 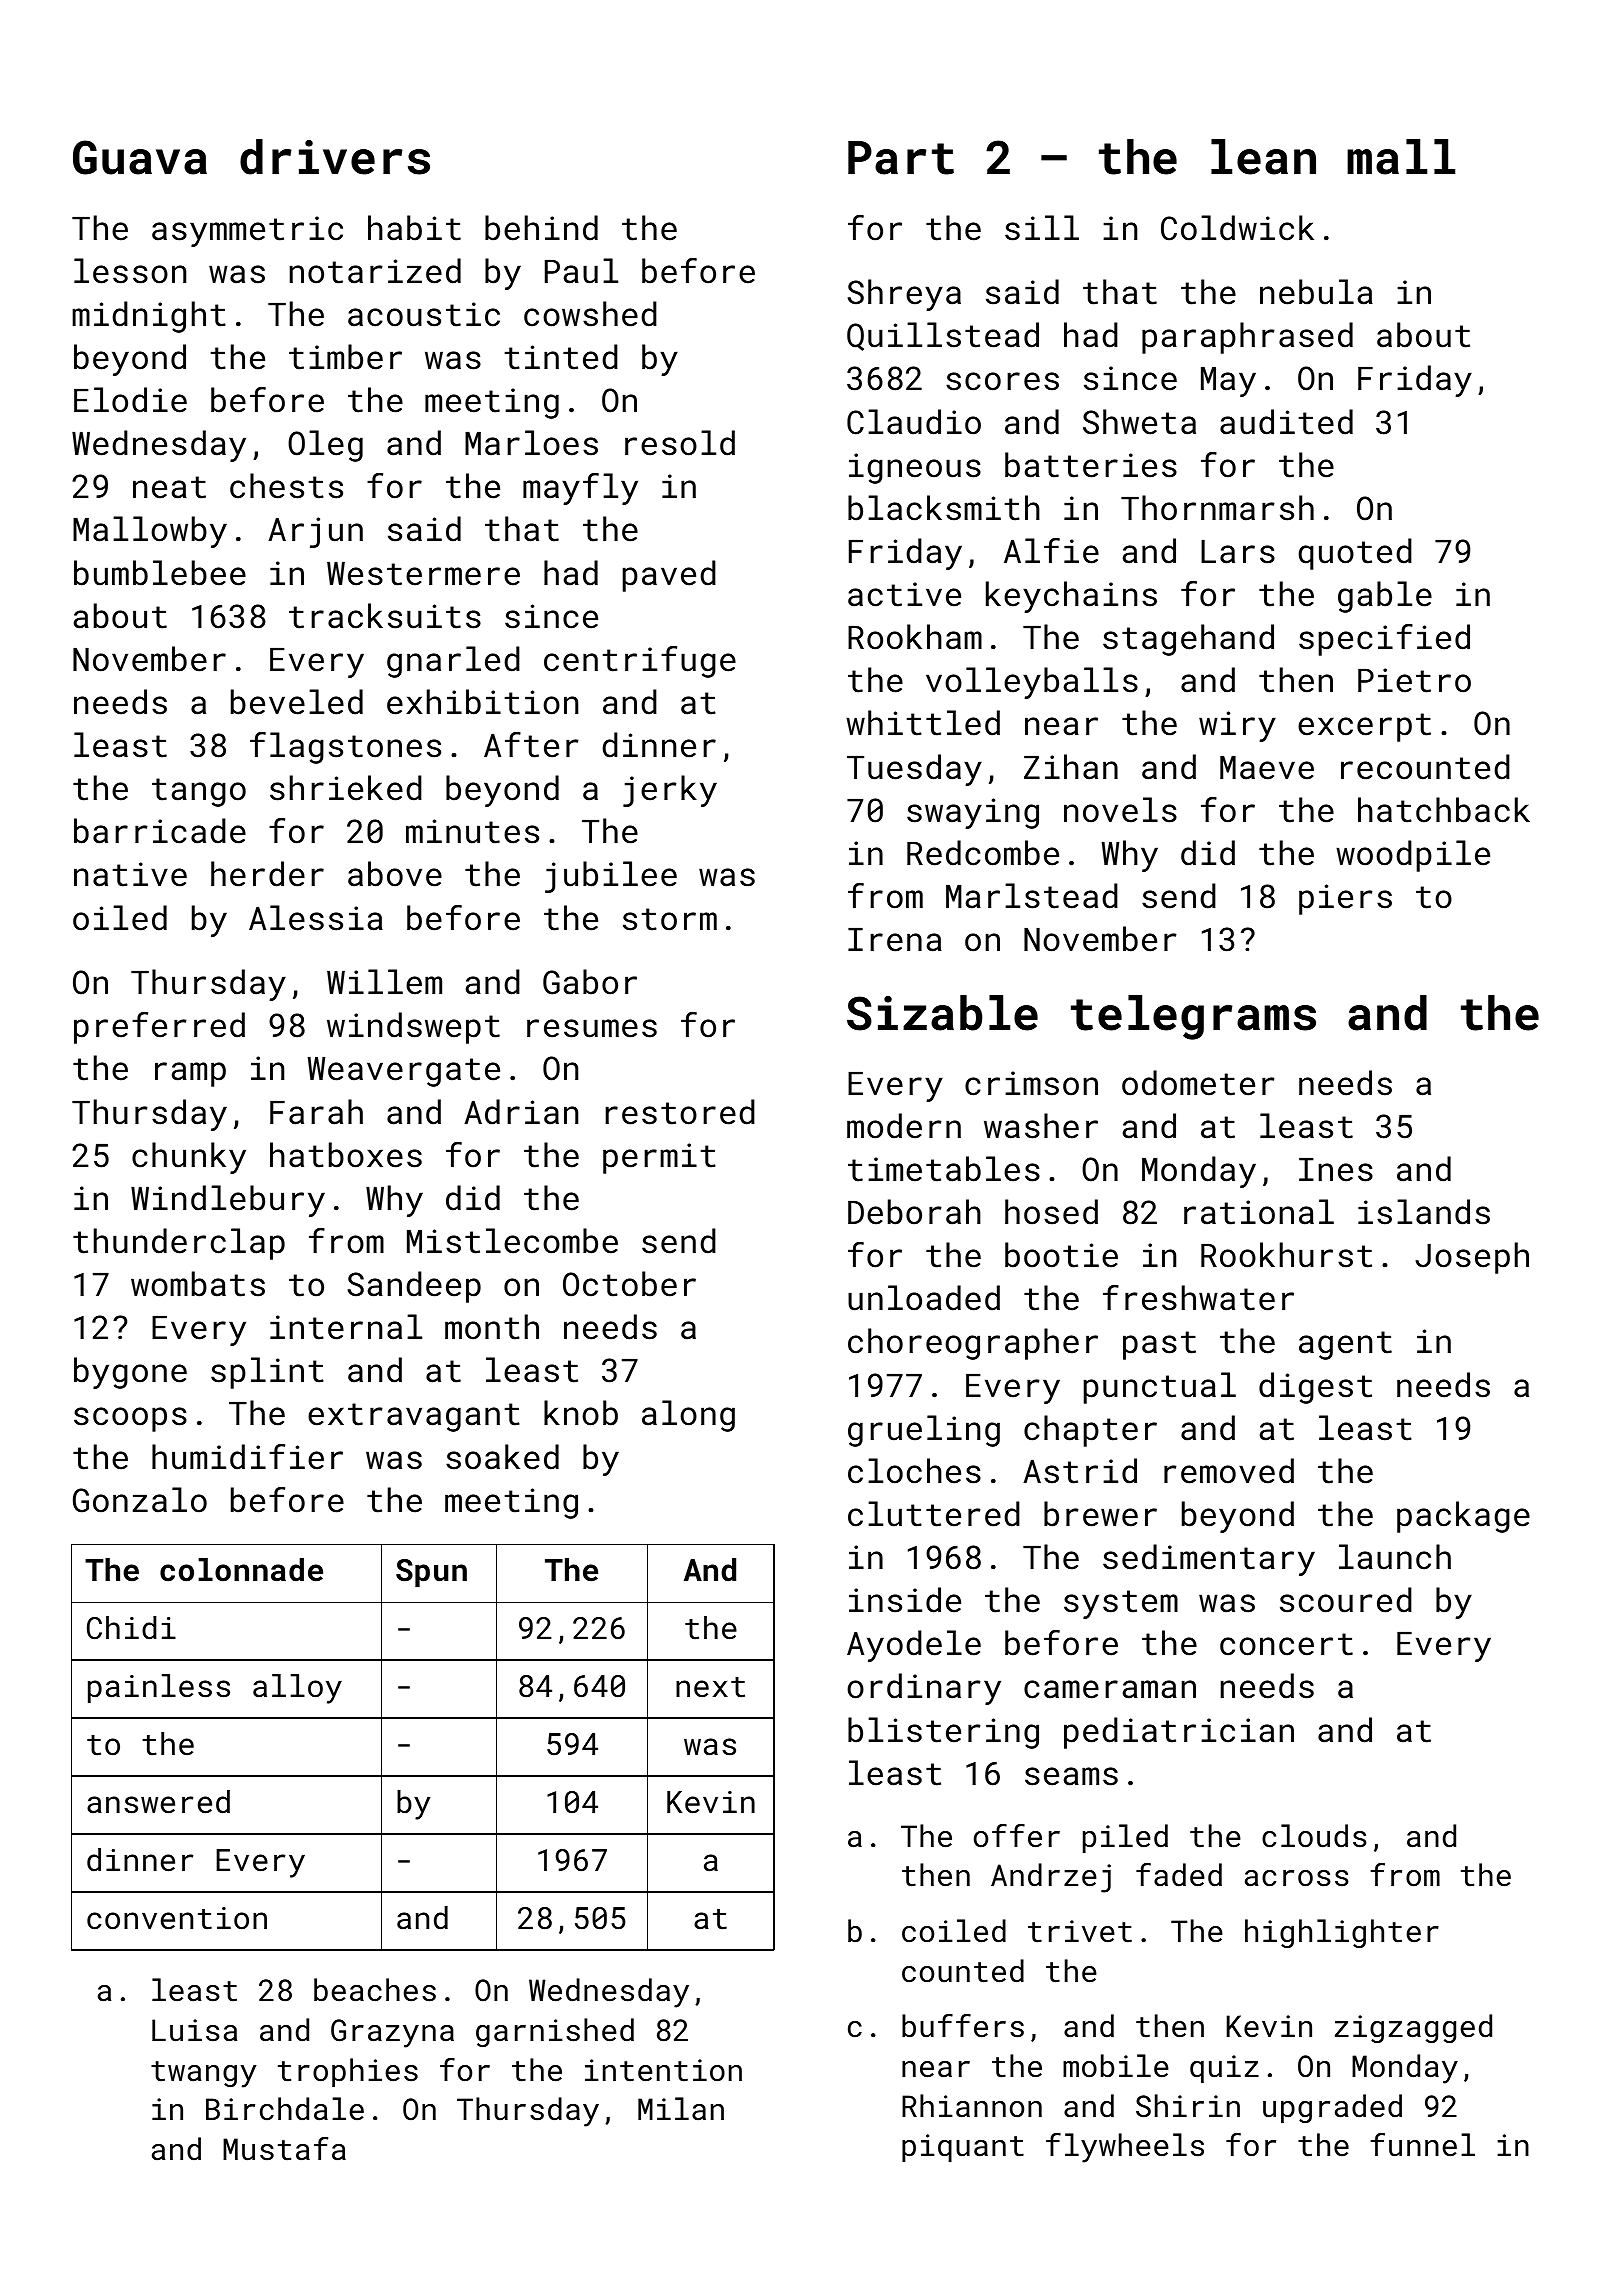 I want to click on lean, so click(x=1263, y=157).
